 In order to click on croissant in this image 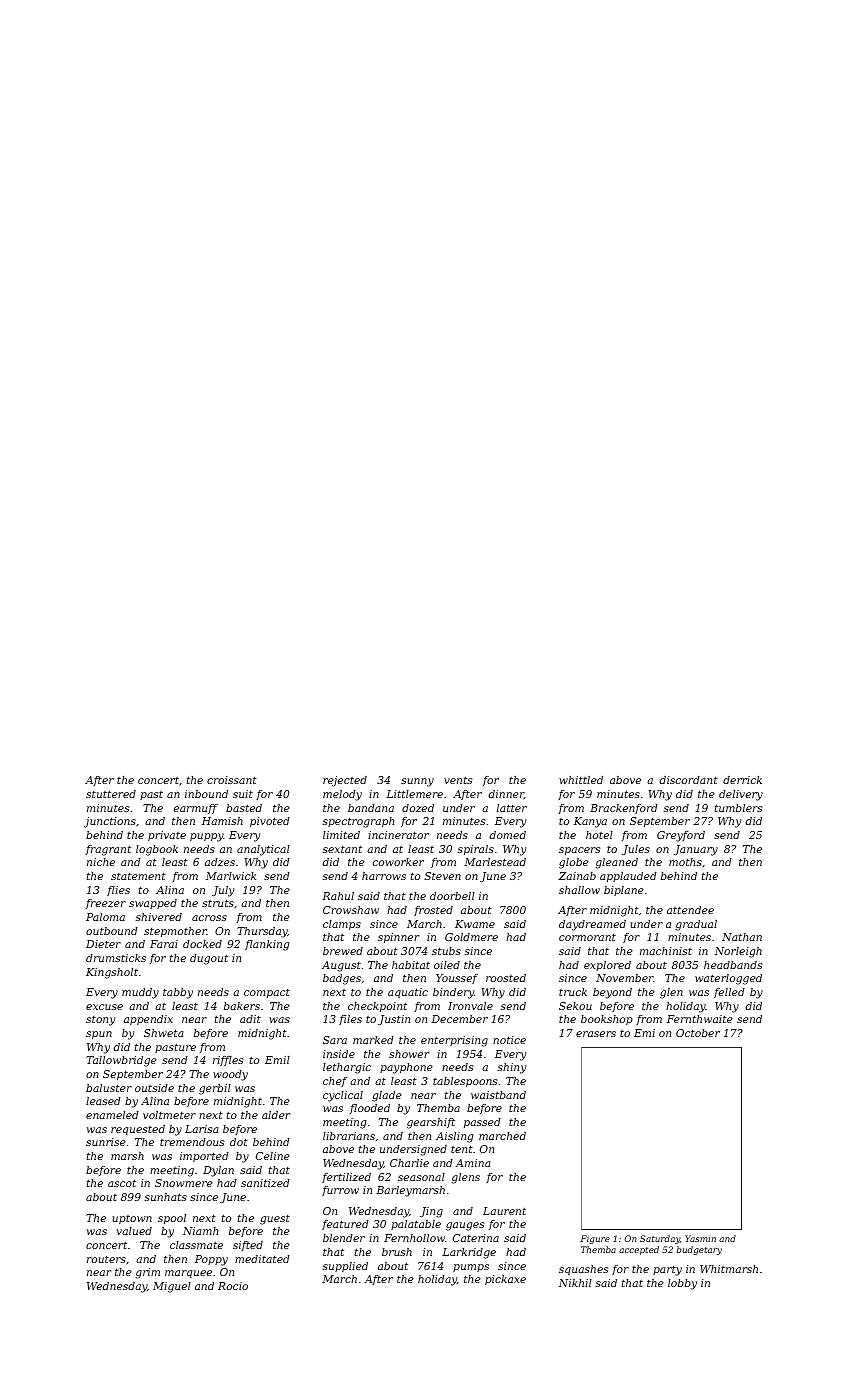, I will do `click(232, 780)`.
